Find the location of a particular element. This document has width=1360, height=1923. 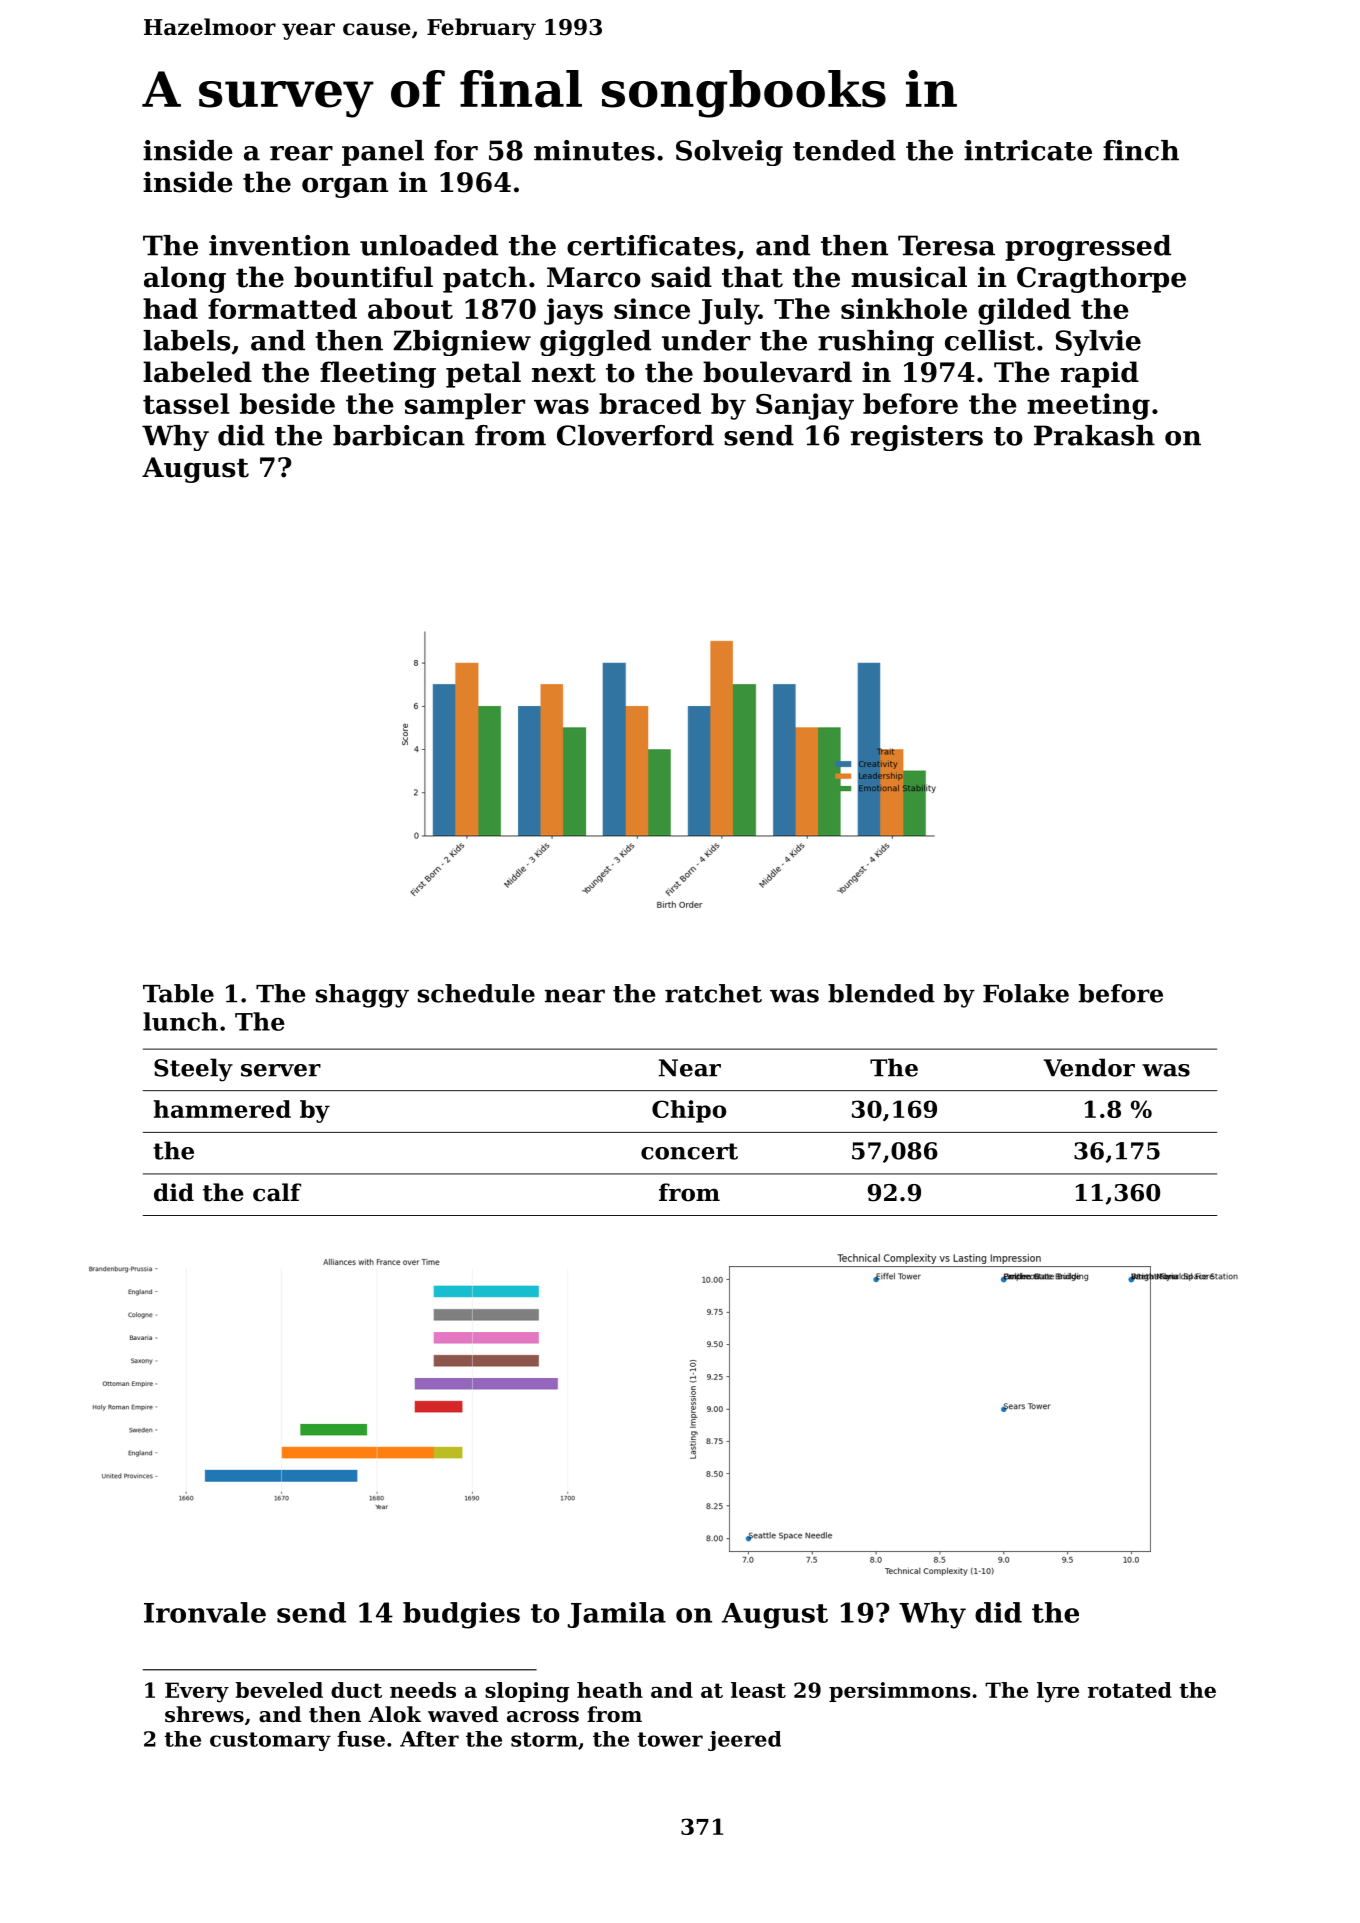

heath is located at coordinates (610, 1690).
